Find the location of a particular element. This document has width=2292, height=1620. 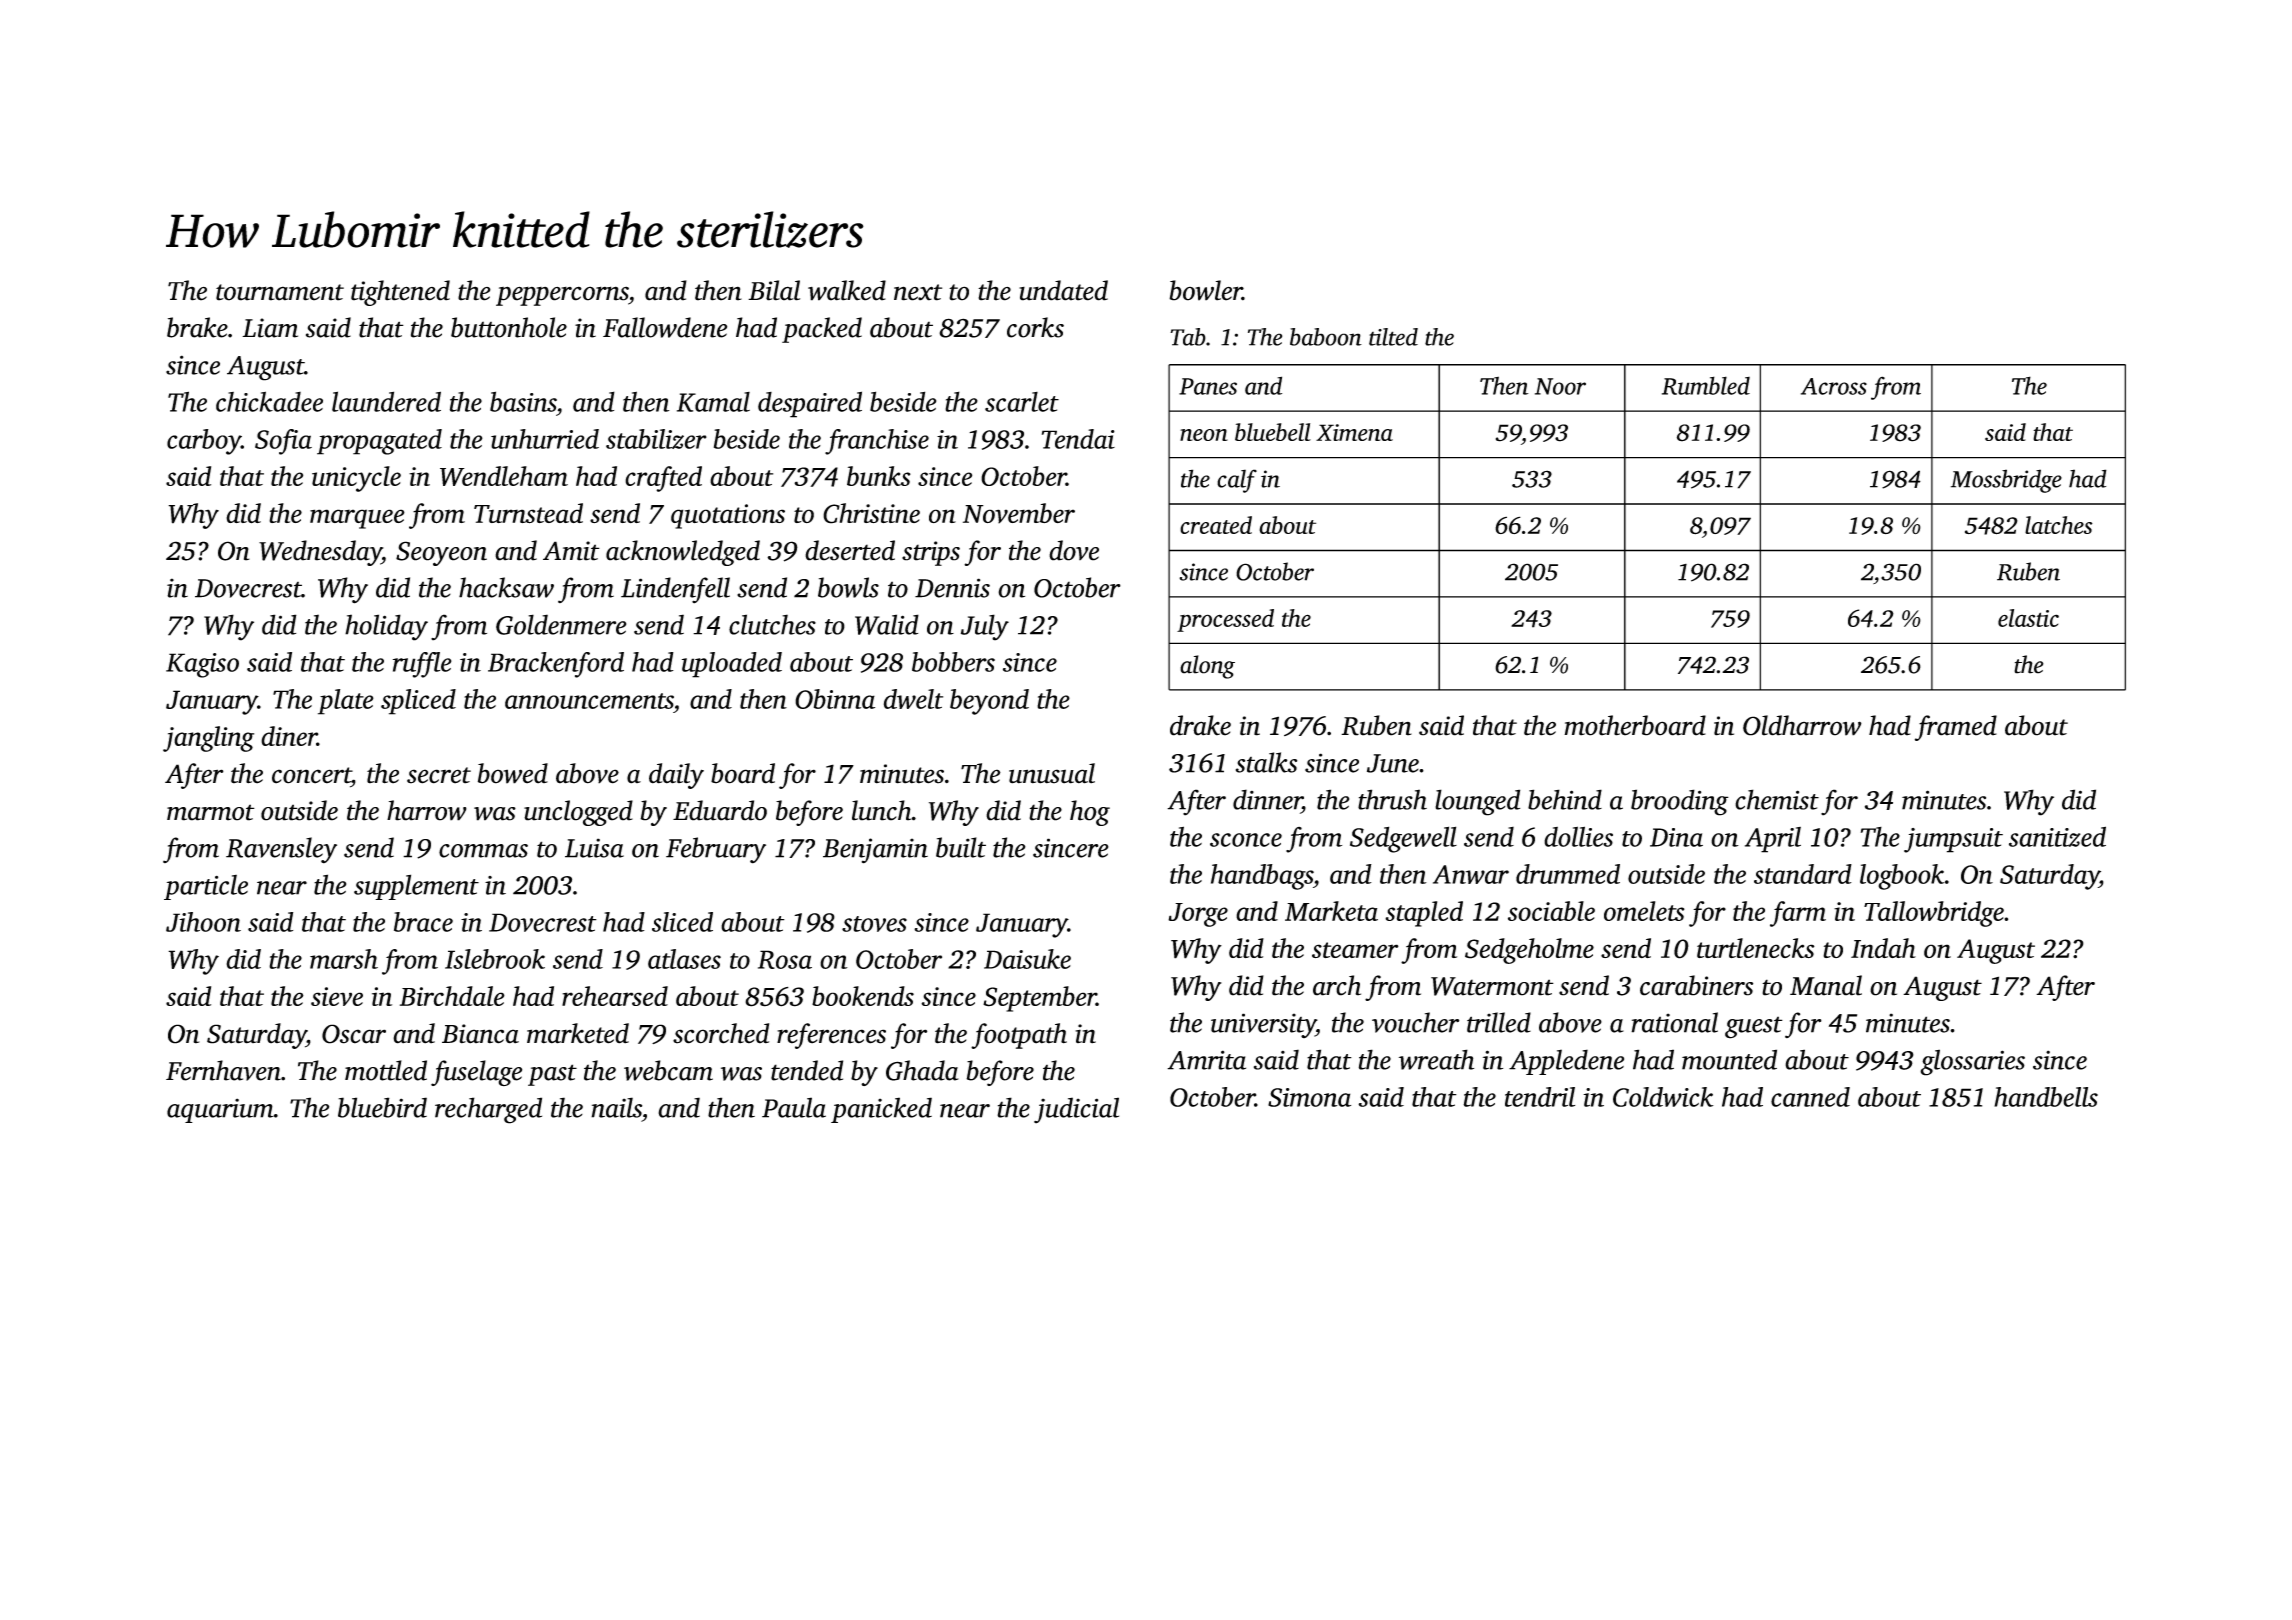

corks is located at coordinates (1035, 327).
